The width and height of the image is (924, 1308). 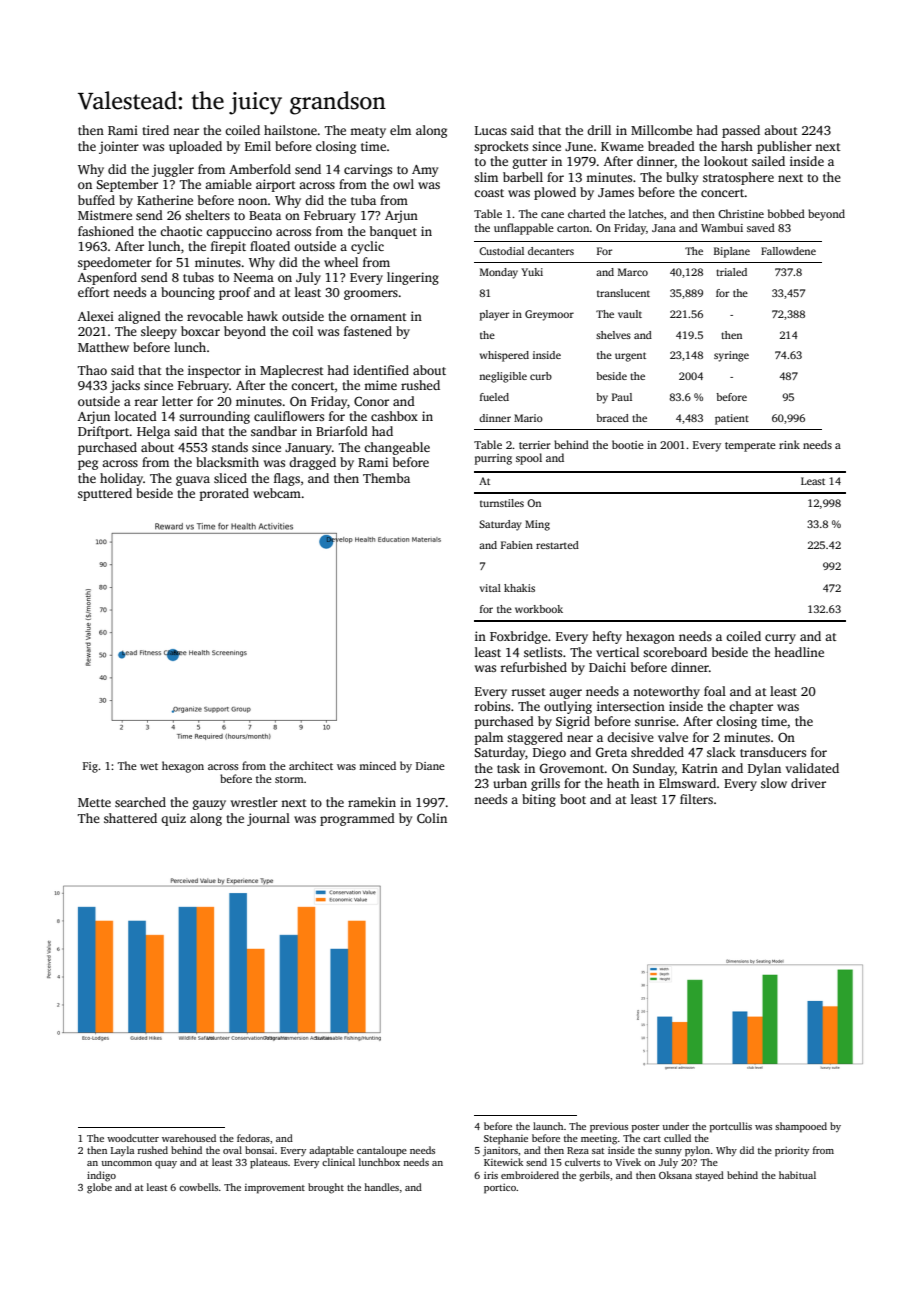 I want to click on warehoused, so click(x=189, y=1138).
